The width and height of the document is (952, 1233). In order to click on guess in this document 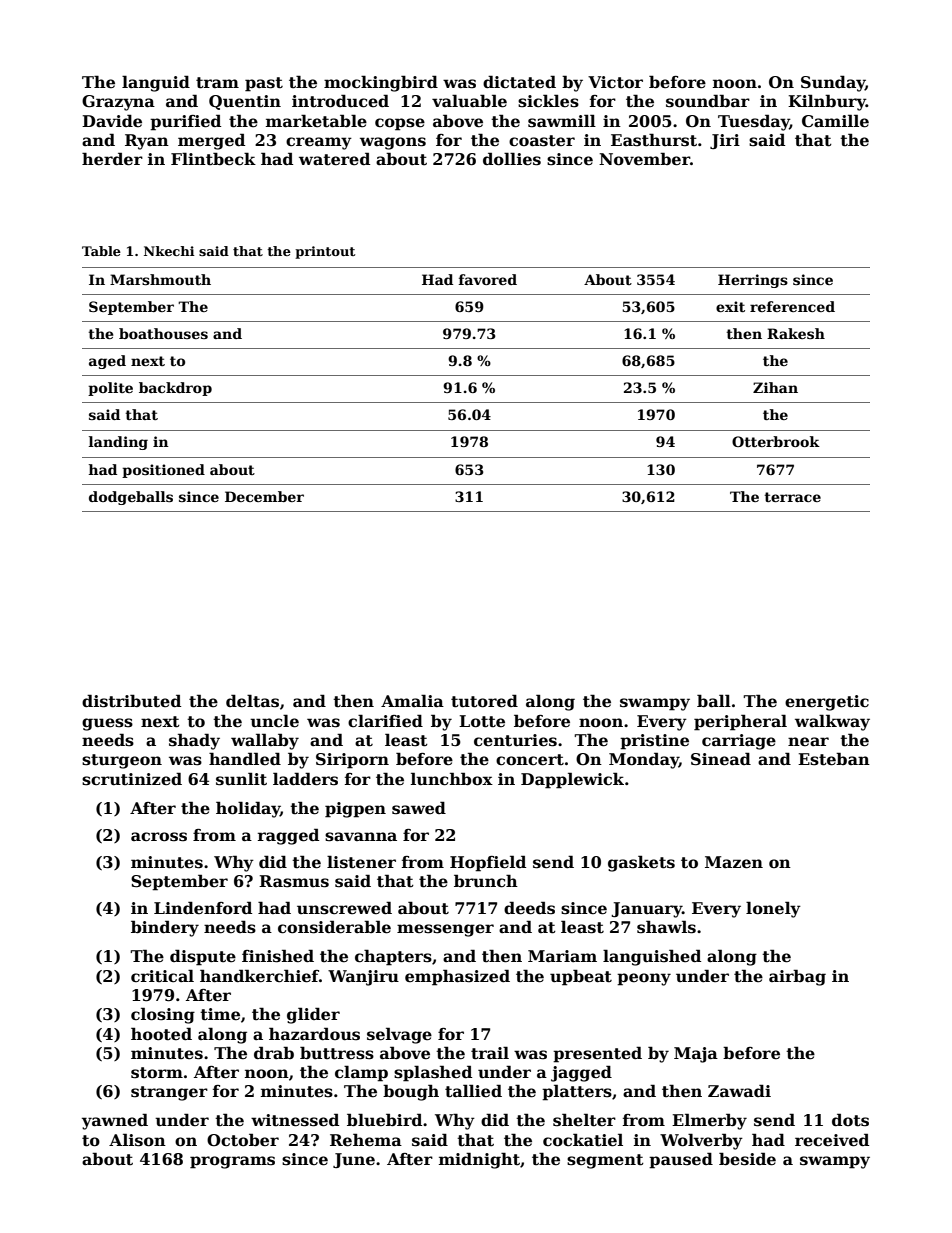, I will do `click(107, 724)`.
